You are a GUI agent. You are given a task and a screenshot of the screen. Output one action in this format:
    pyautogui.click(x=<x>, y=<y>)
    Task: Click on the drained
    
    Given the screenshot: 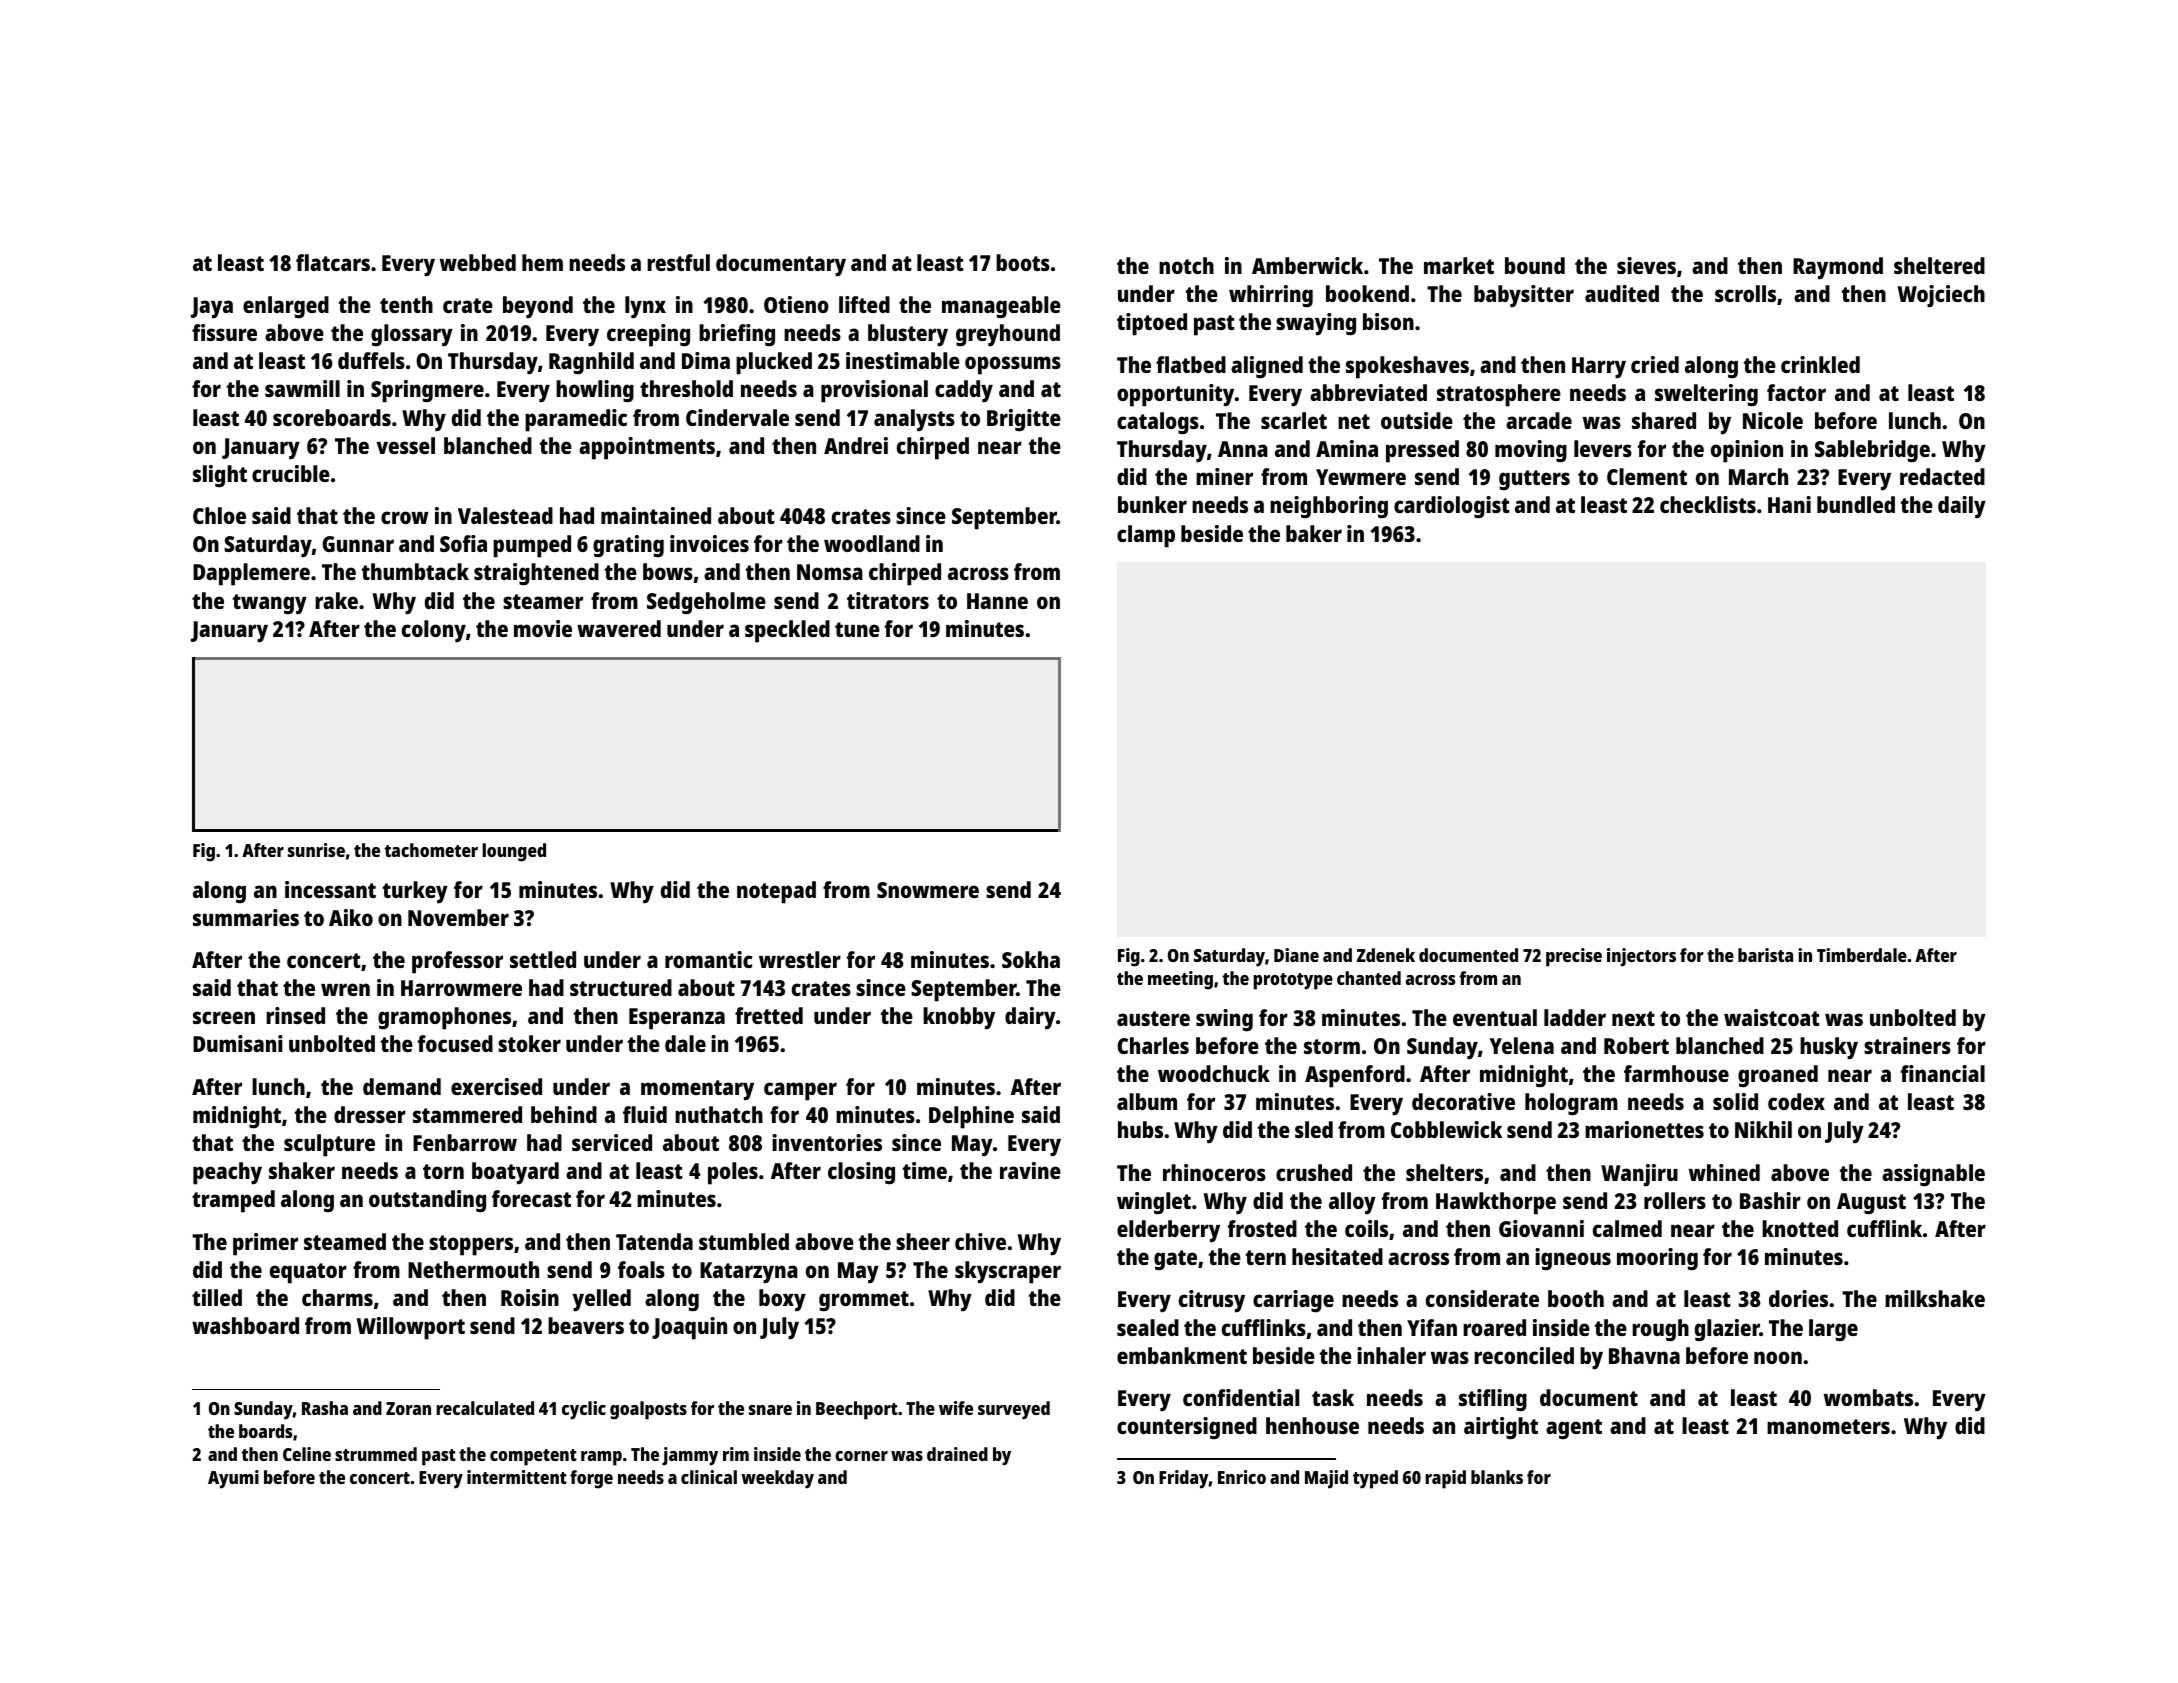 What is the action you would take?
    pyautogui.click(x=957, y=1454)
